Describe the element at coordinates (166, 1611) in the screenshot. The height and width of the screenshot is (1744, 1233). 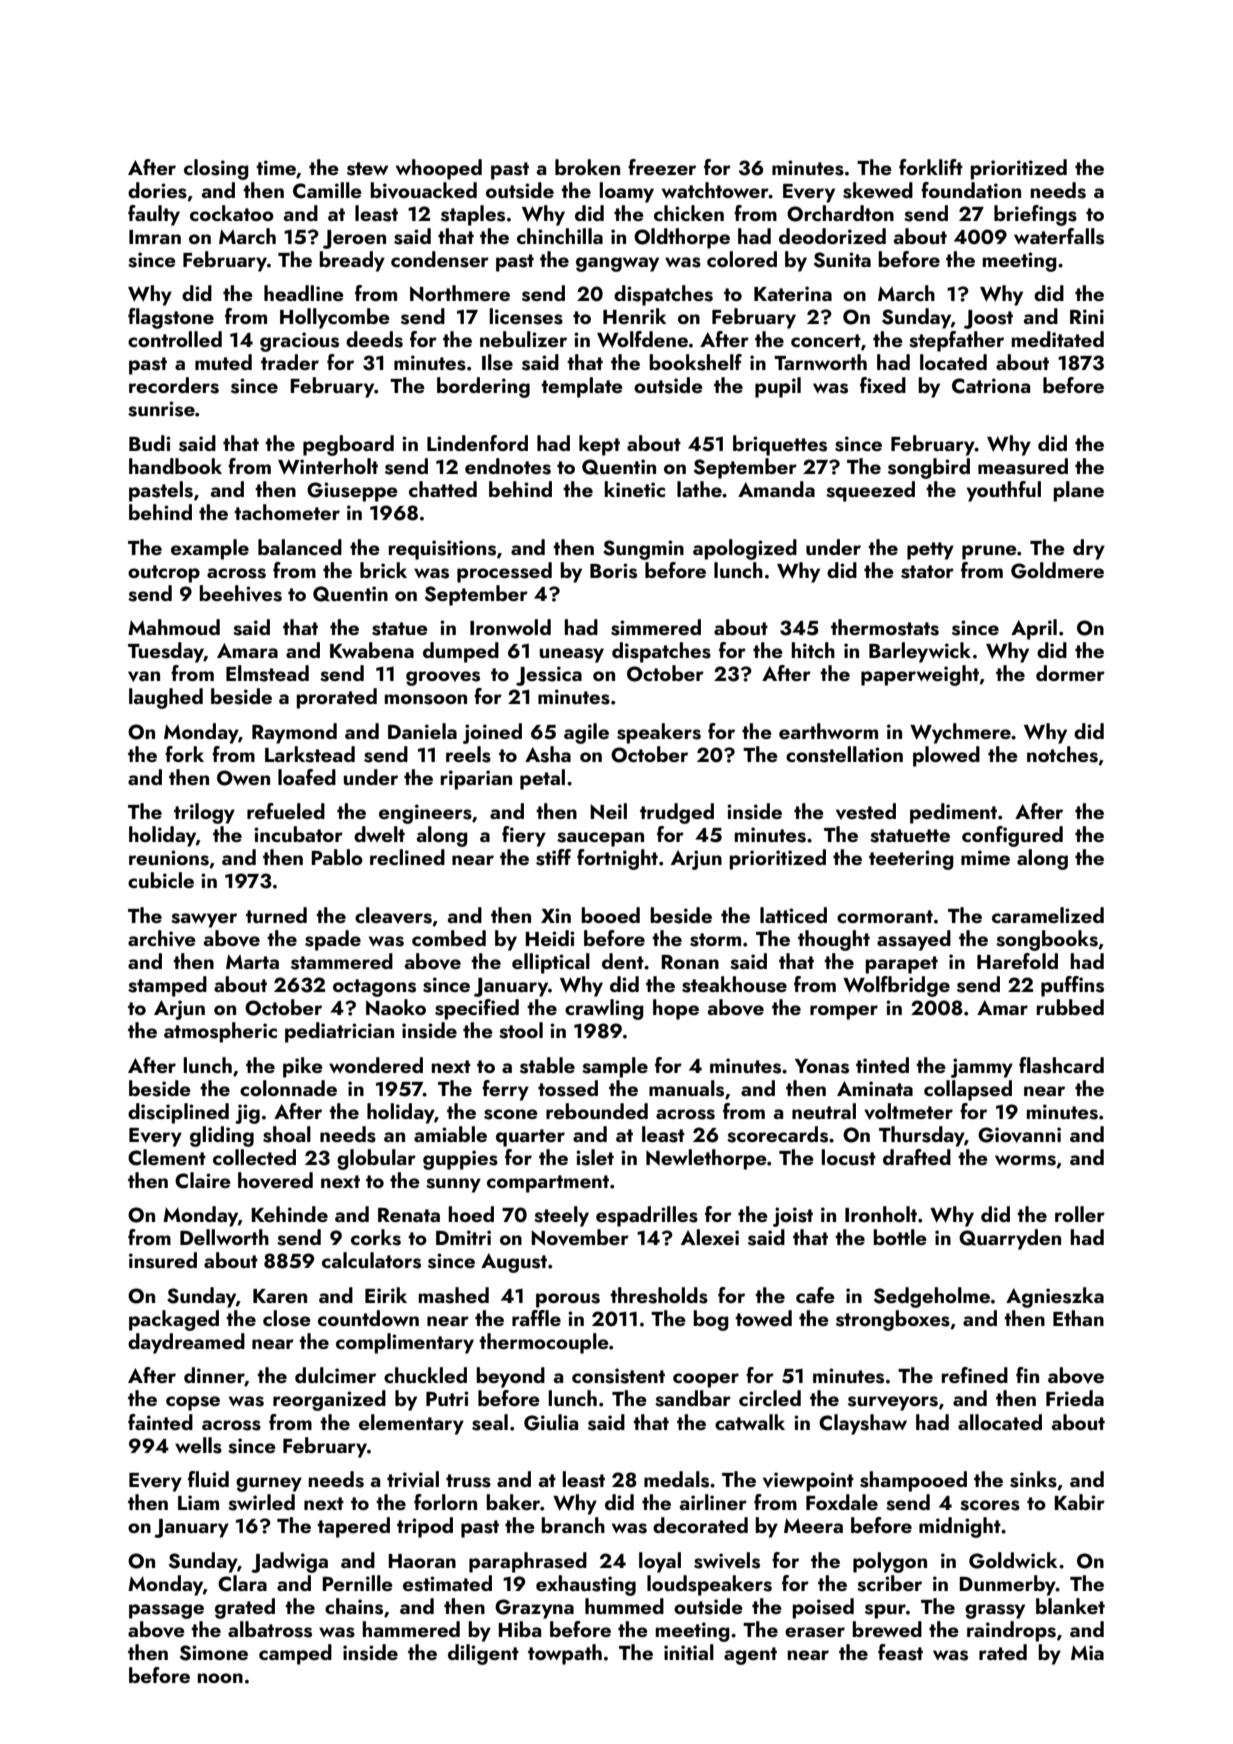
I see `passage` at that location.
